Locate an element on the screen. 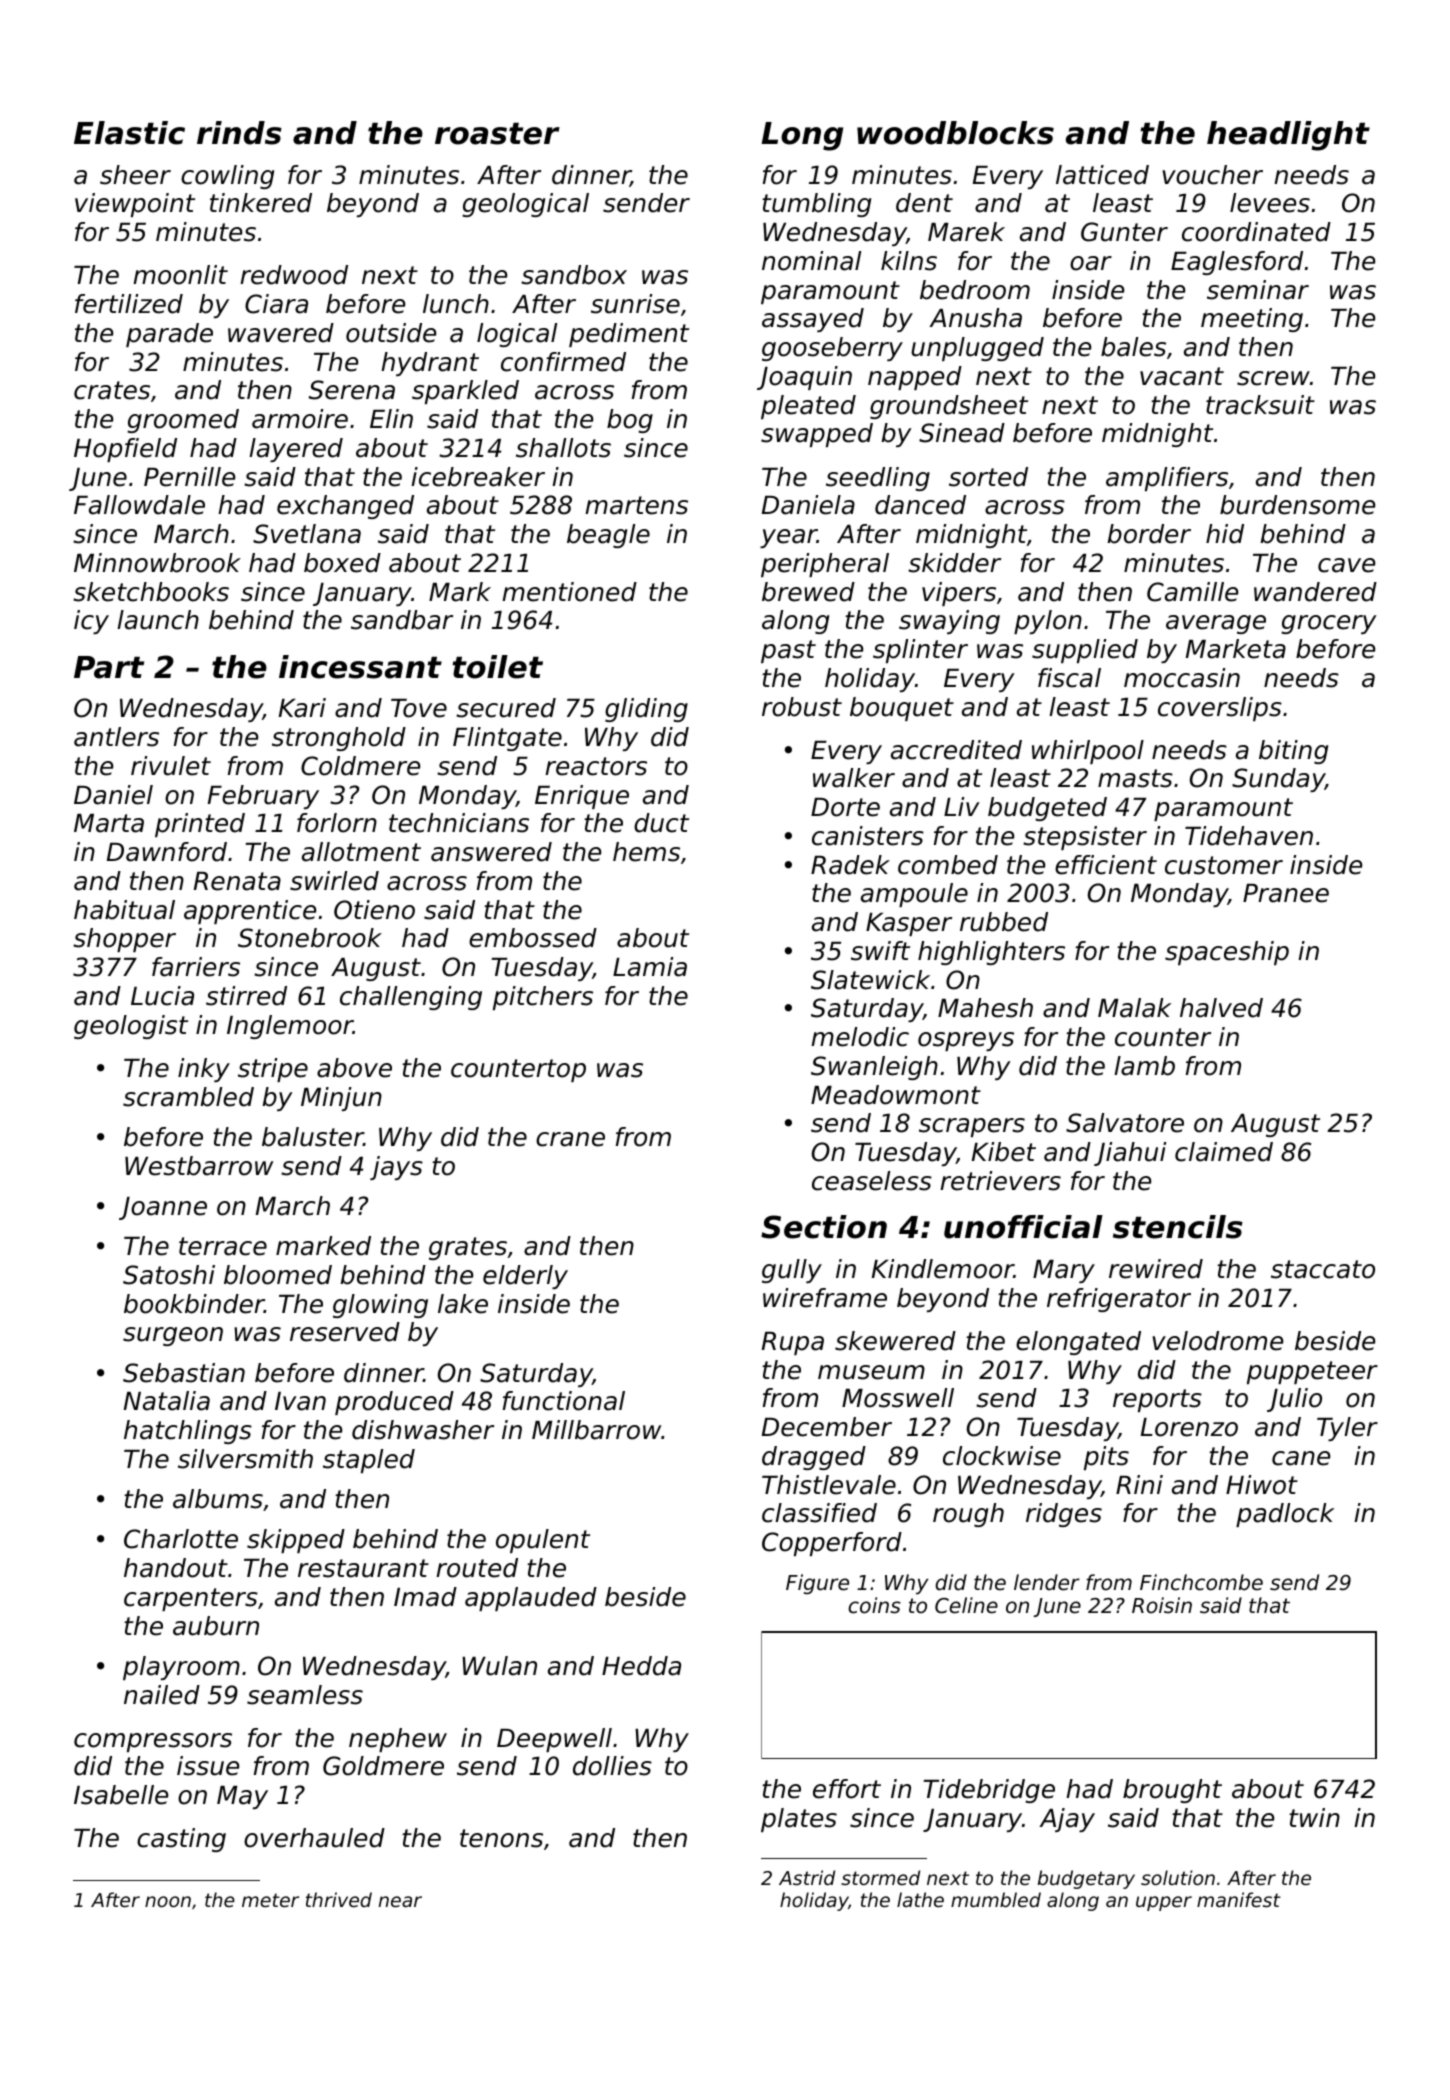 This screenshot has height=2100, width=1450. wandered is located at coordinates (1315, 592).
